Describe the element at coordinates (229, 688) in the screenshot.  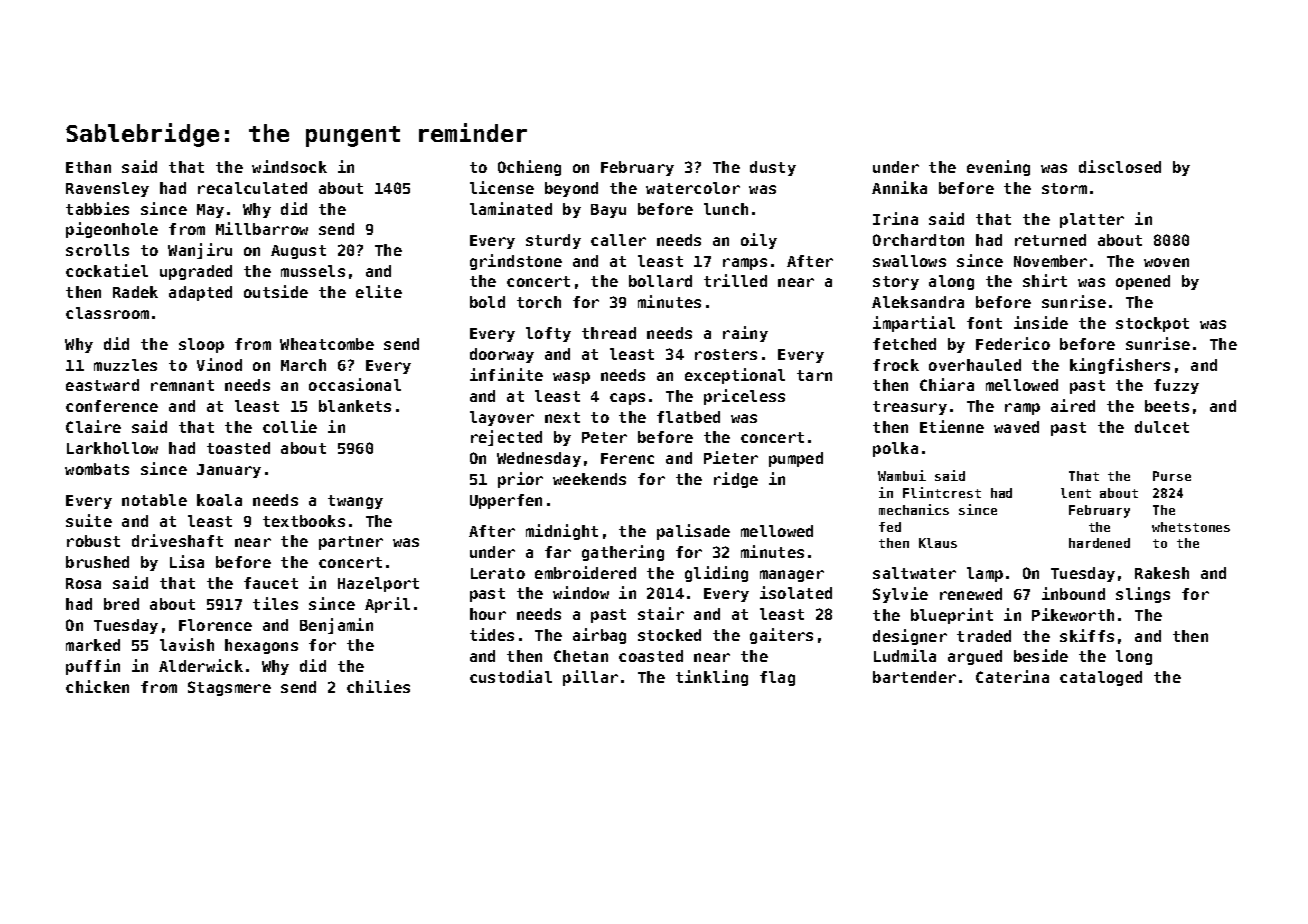
I see `Stagsmere` at that location.
